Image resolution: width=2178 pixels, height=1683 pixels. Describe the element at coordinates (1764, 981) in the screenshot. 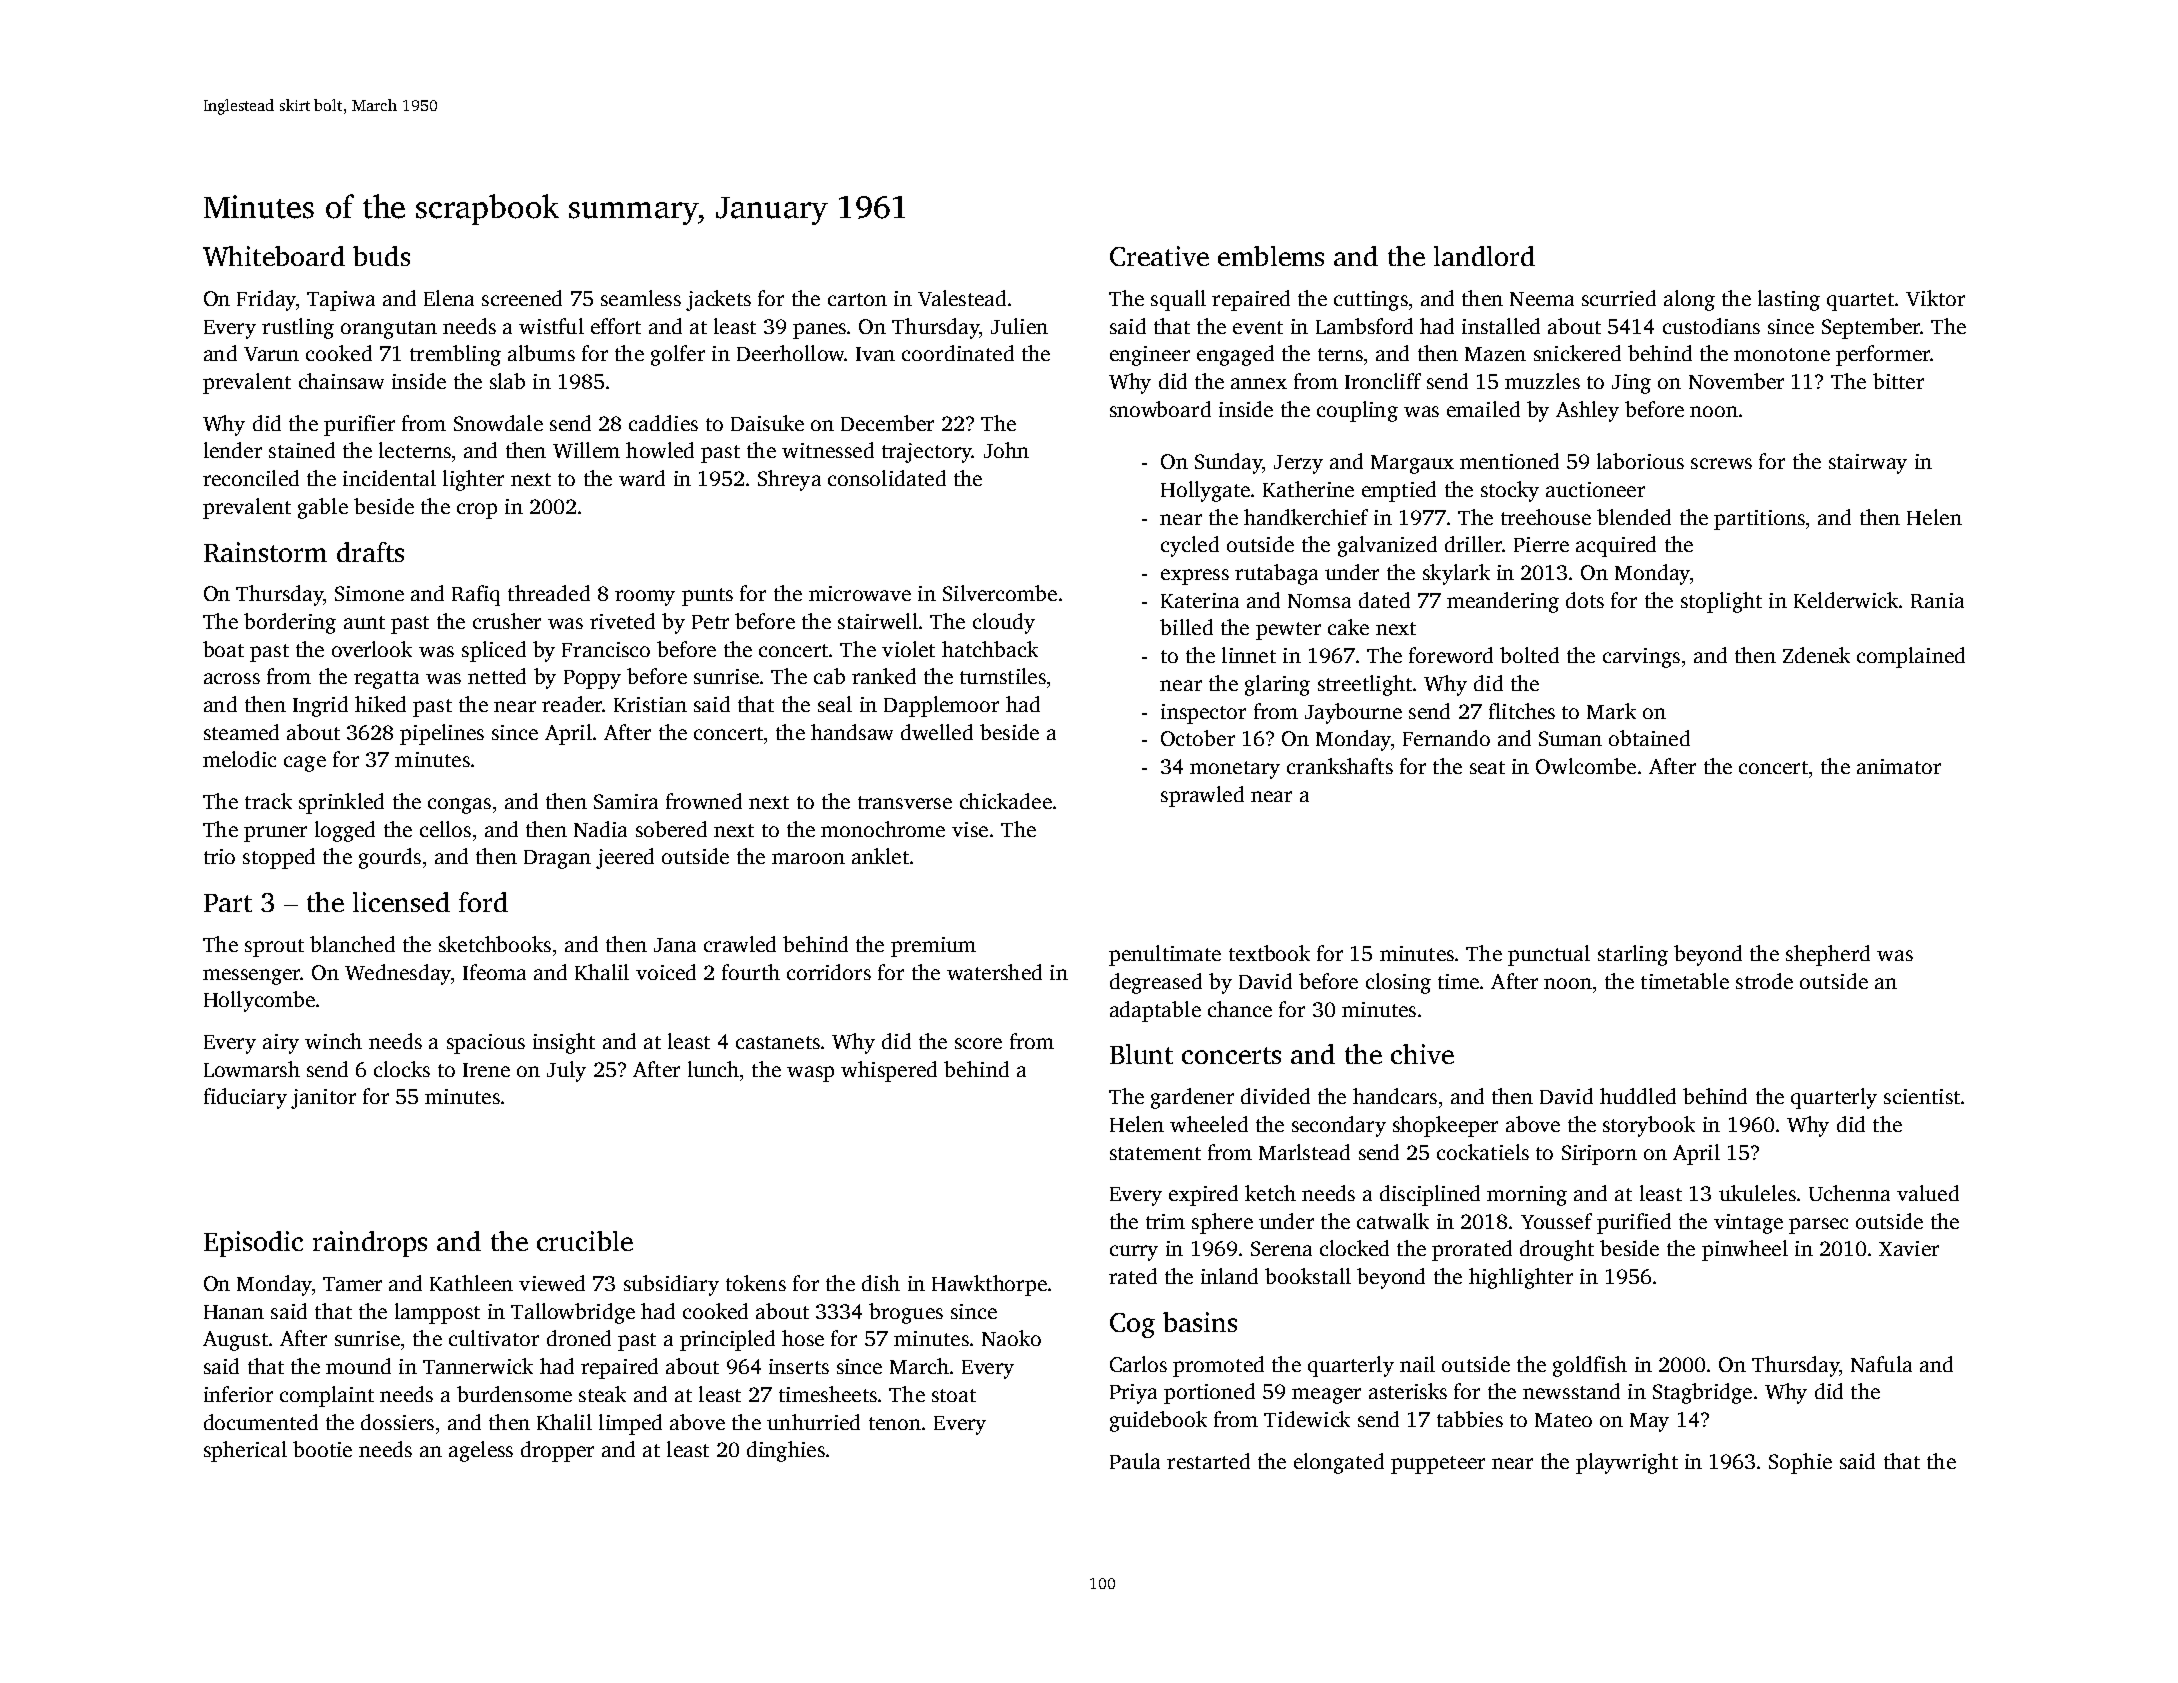

I see `strode` at that location.
